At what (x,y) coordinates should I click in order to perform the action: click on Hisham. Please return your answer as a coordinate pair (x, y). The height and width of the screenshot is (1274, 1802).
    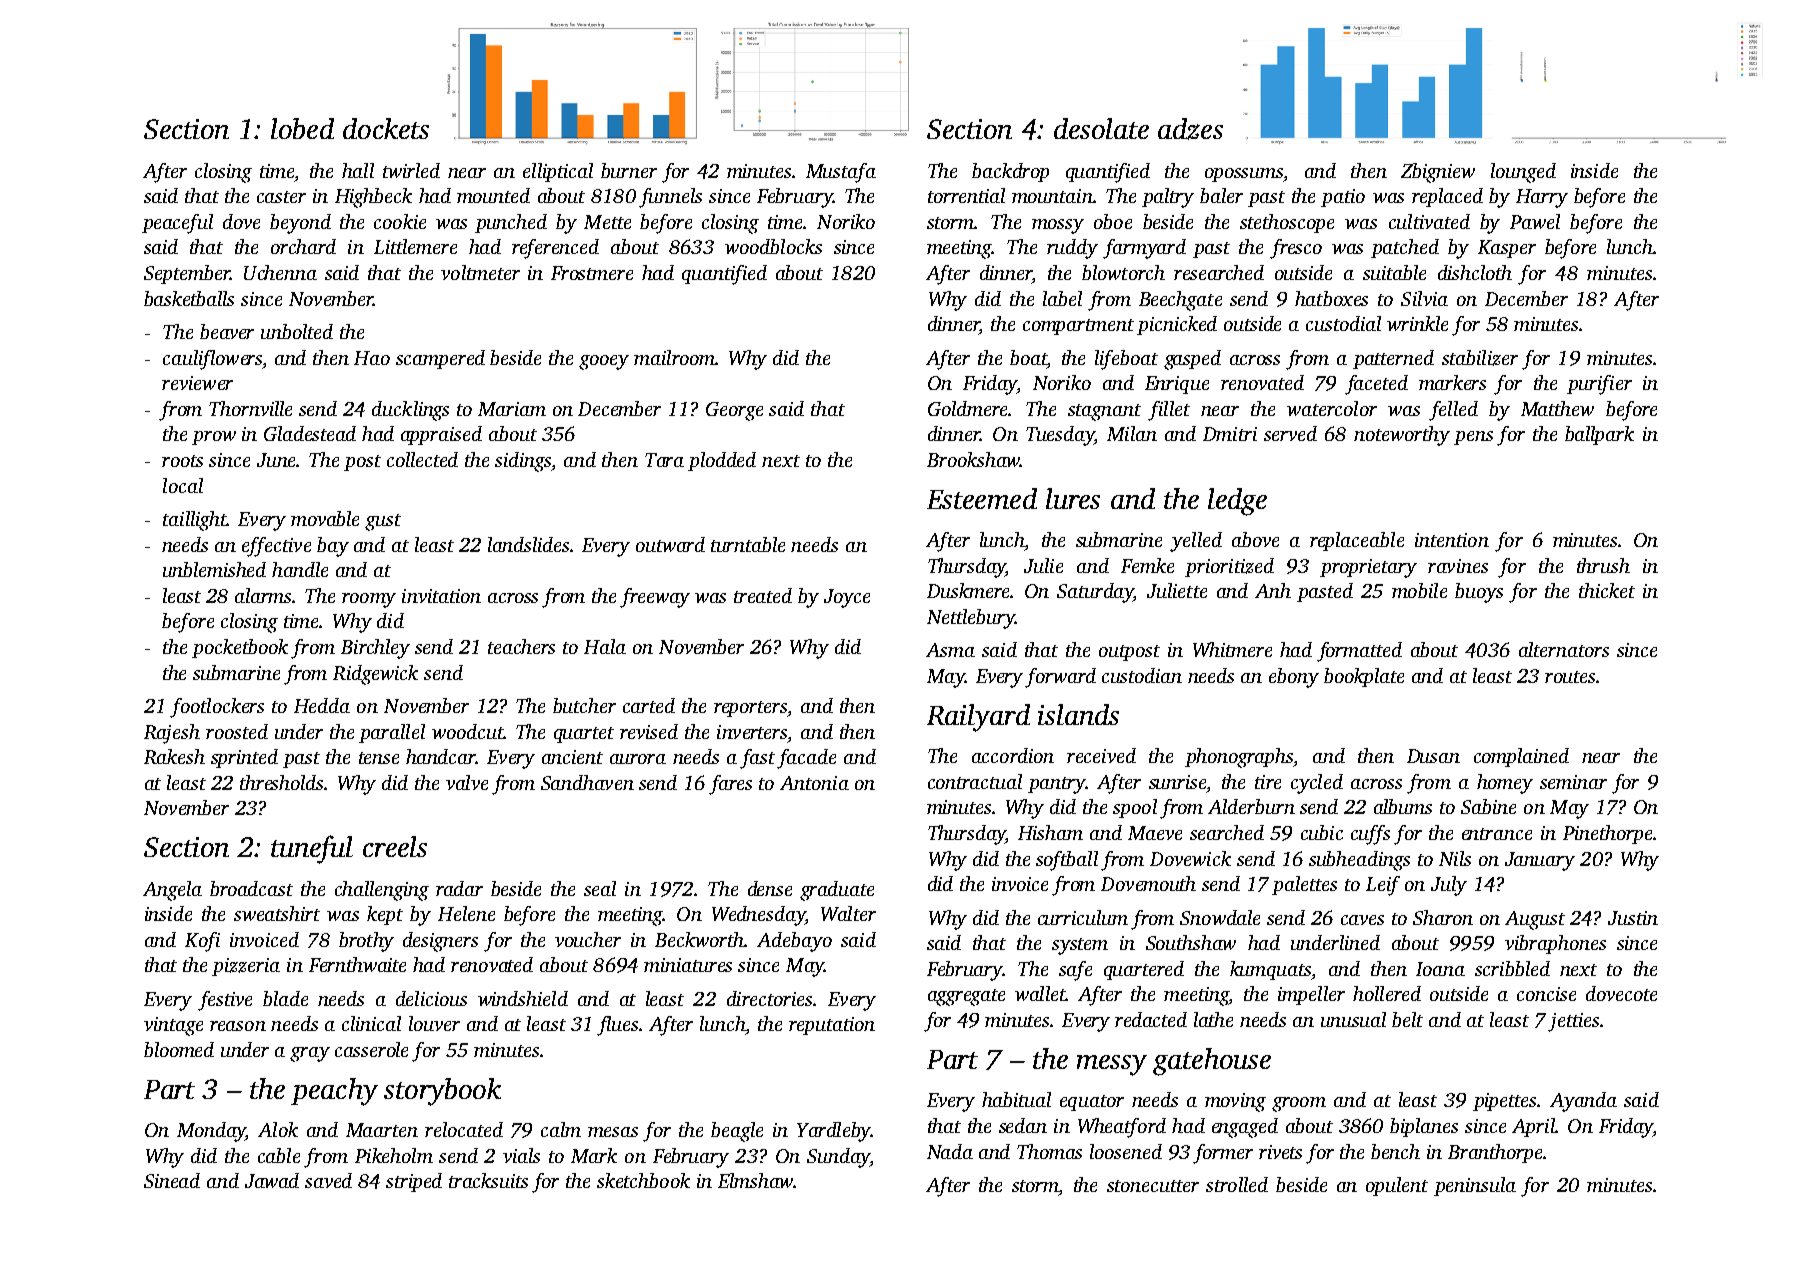
    Looking at the image, I should click on (1050, 832).
